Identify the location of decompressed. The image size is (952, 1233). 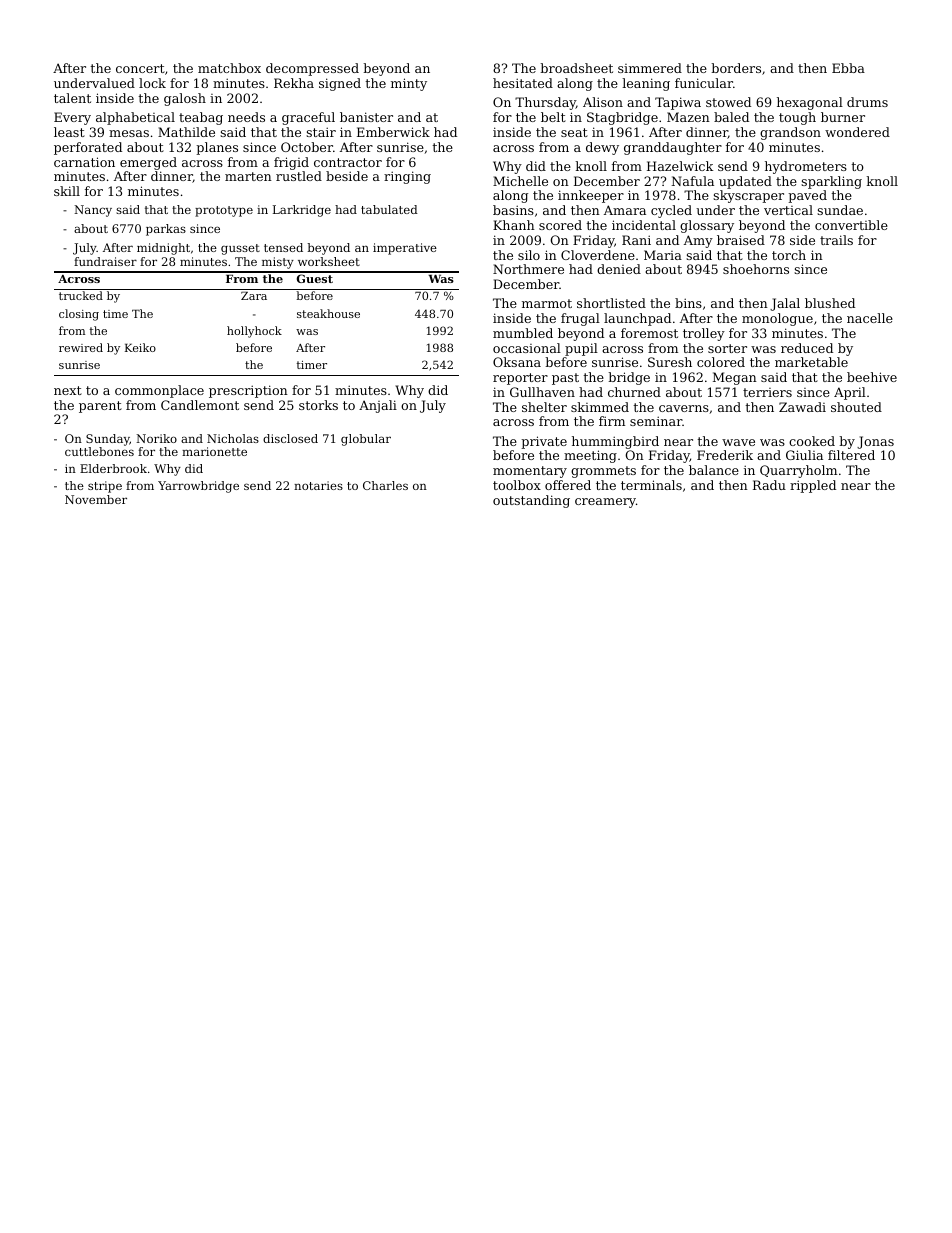
(312, 69).
